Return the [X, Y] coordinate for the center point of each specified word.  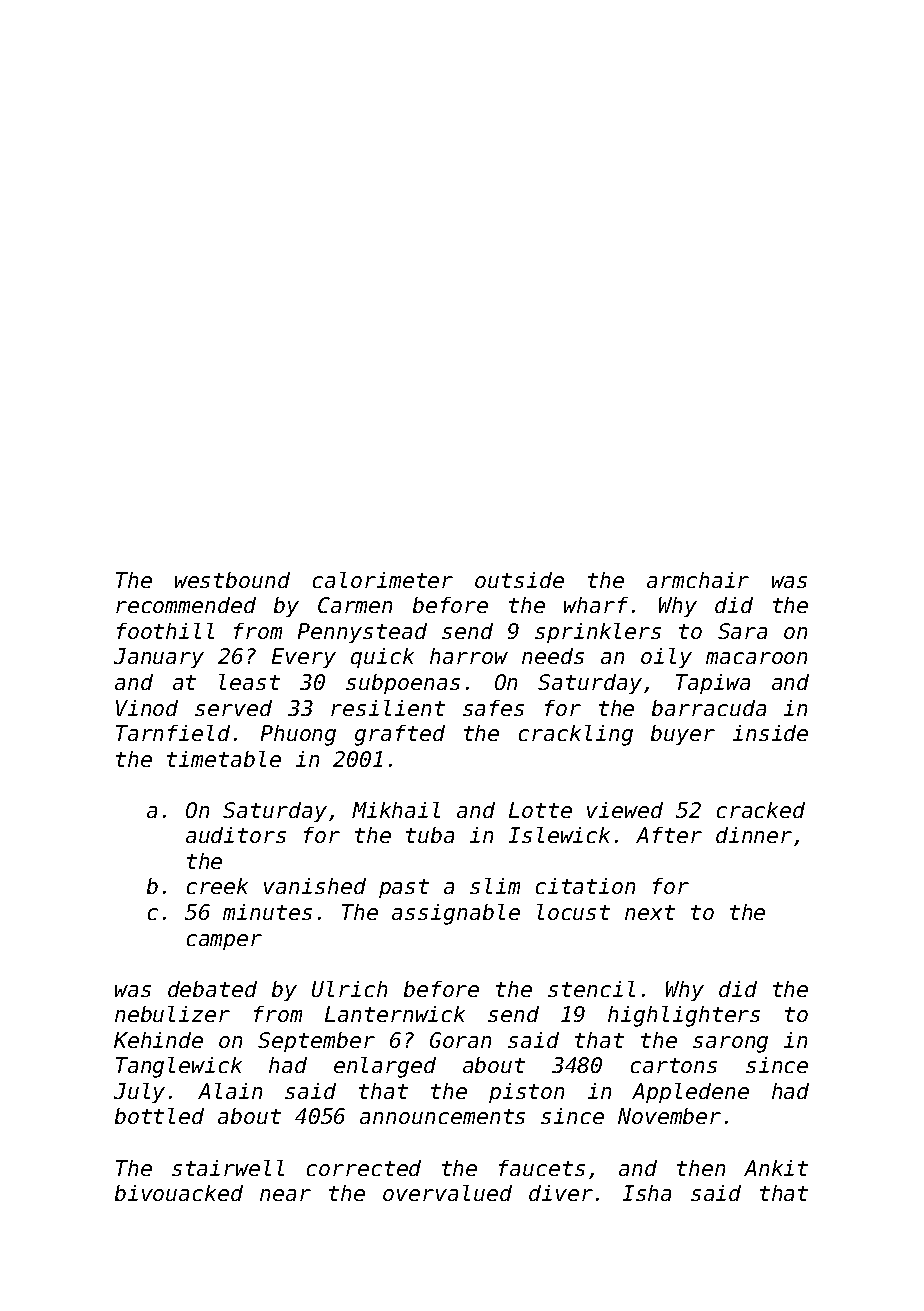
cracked [761, 810]
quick [382, 658]
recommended [186, 605]
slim [495, 886]
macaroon [756, 658]
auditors [236, 835]
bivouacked [179, 1193]
